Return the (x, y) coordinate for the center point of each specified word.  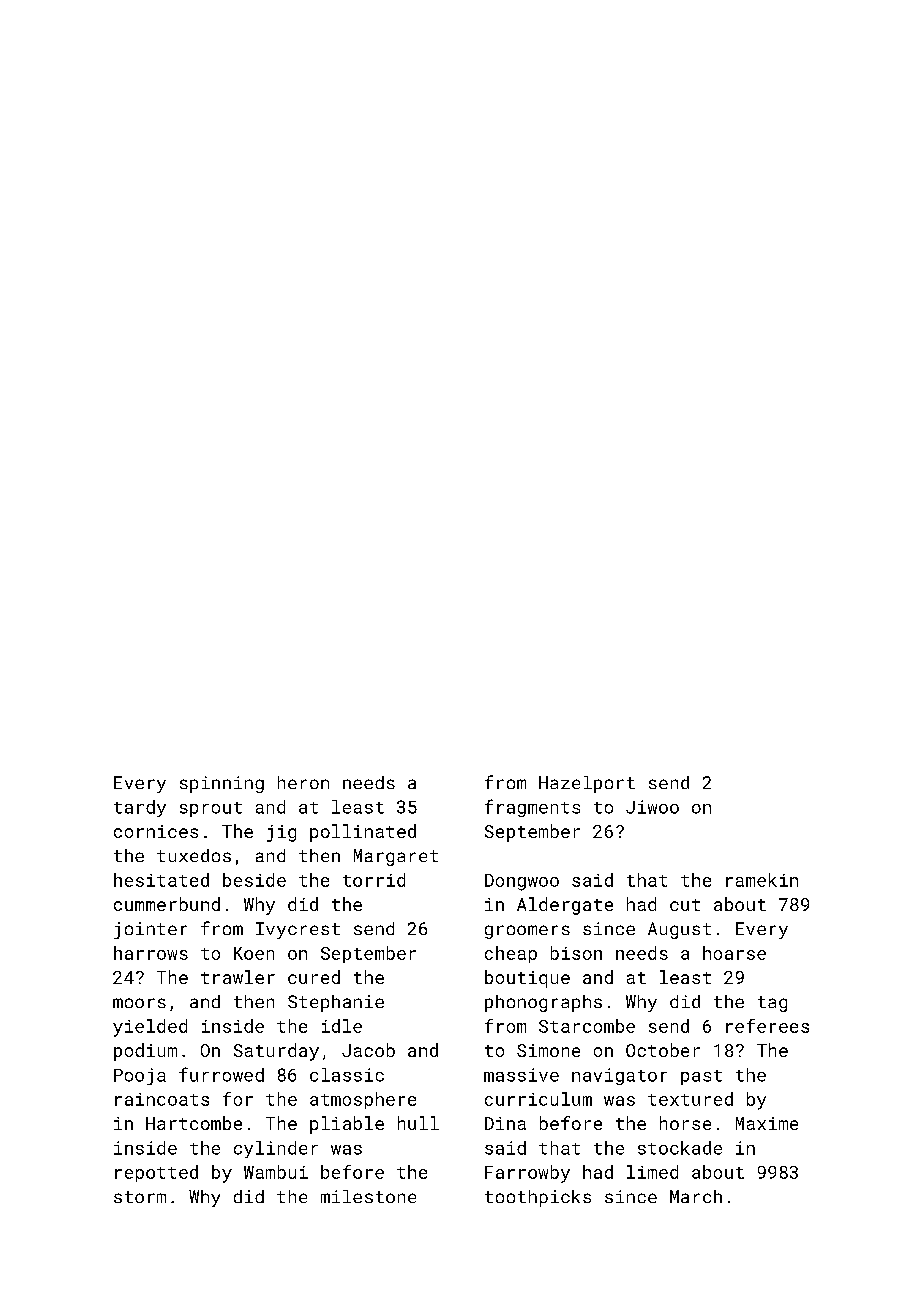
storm (140, 1197)
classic (347, 1075)
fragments (532, 808)
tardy (140, 808)
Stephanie (336, 1003)
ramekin (762, 880)
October (663, 1050)
